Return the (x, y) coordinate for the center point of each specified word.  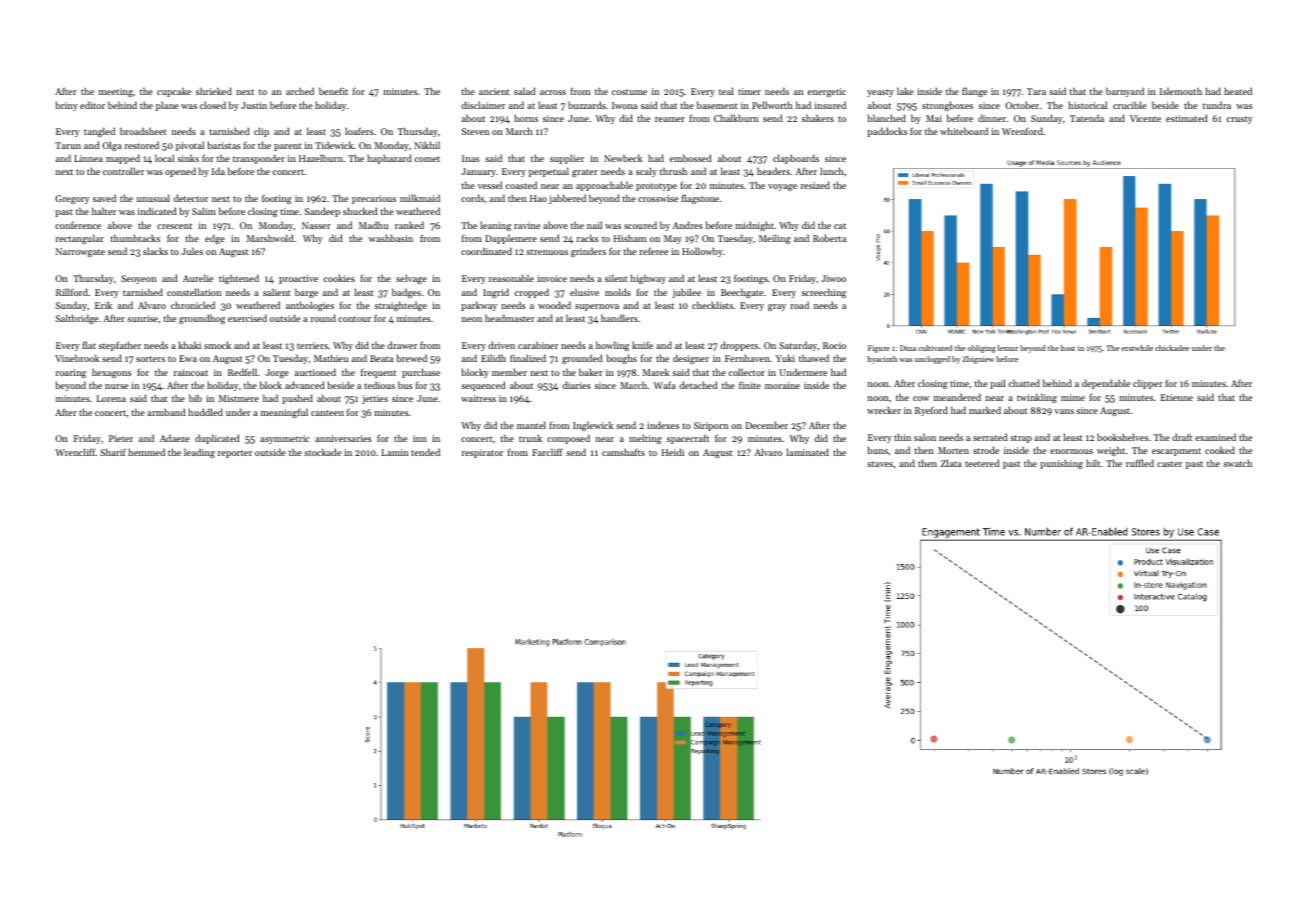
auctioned (315, 372)
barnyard (1125, 92)
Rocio (834, 345)
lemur (1008, 348)
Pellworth (772, 105)
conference (78, 225)
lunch (832, 171)
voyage (782, 187)
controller (123, 171)
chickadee (1172, 348)
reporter (235, 454)
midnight (754, 226)
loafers (359, 131)
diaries (576, 385)
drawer (402, 345)
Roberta (829, 238)
